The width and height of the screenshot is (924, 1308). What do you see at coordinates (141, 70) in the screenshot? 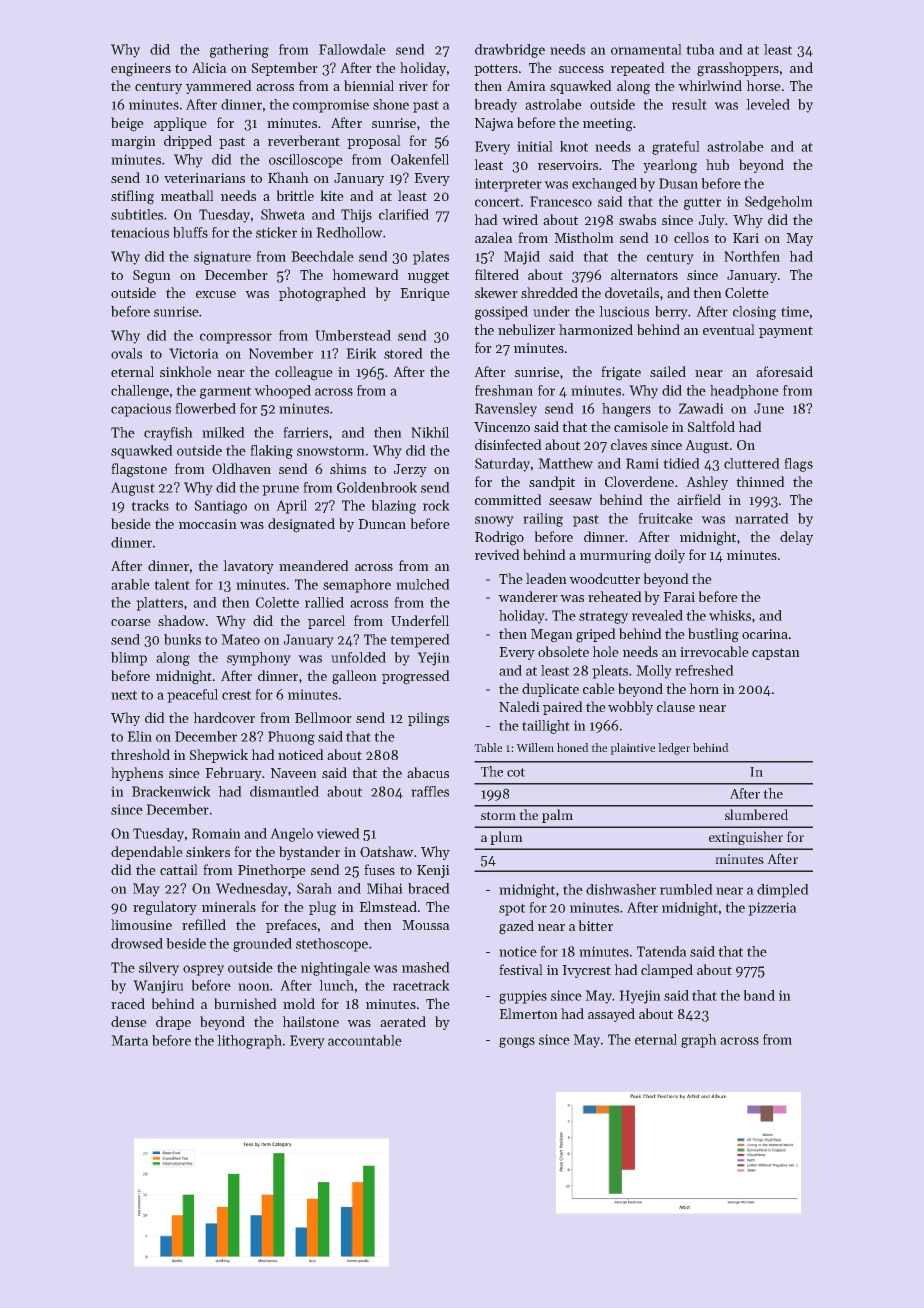
I see `engineers` at bounding box center [141, 70].
